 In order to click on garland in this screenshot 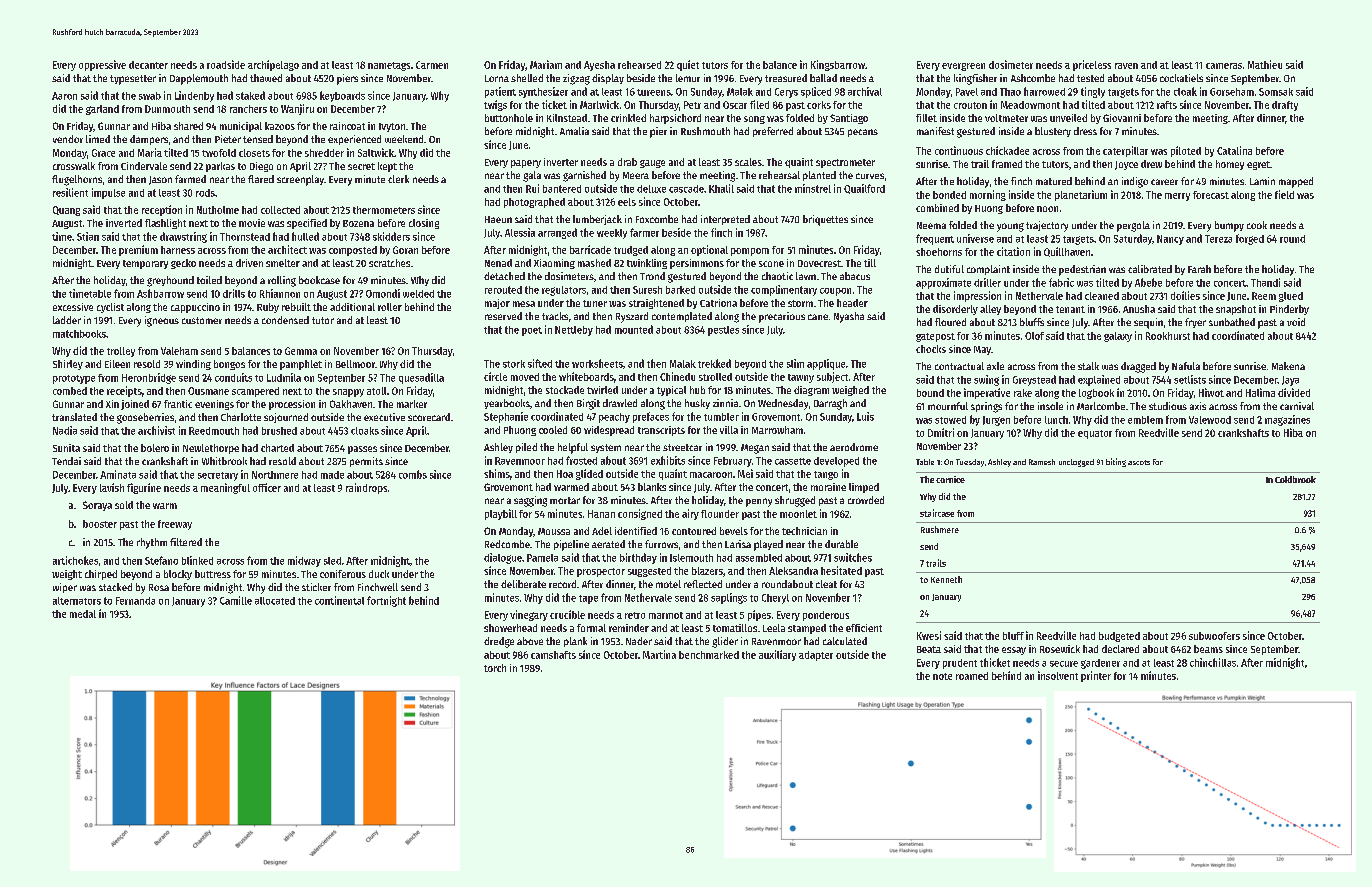, I will do `click(102, 110)`.
